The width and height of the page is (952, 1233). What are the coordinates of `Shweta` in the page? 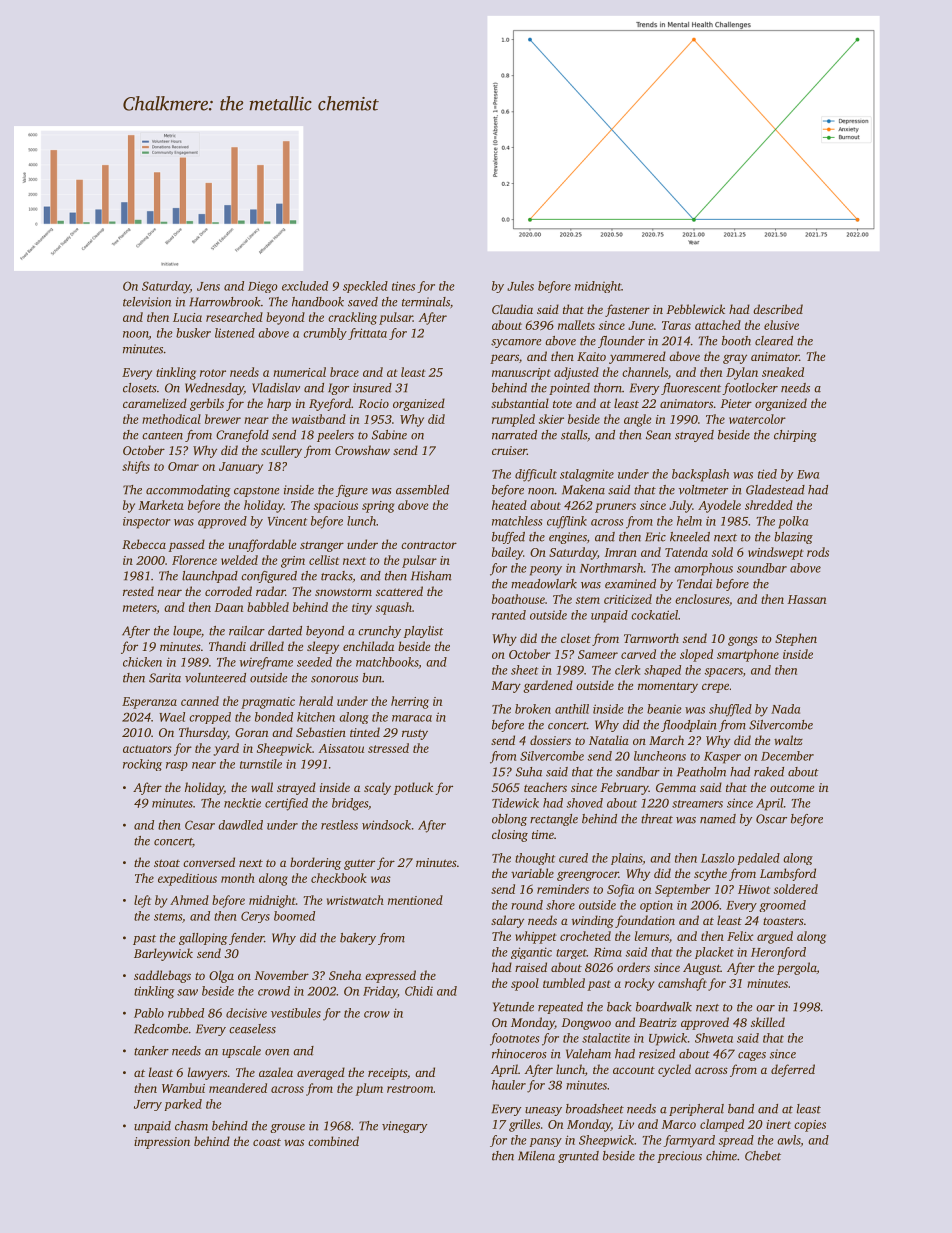 It's located at (714, 1038).
